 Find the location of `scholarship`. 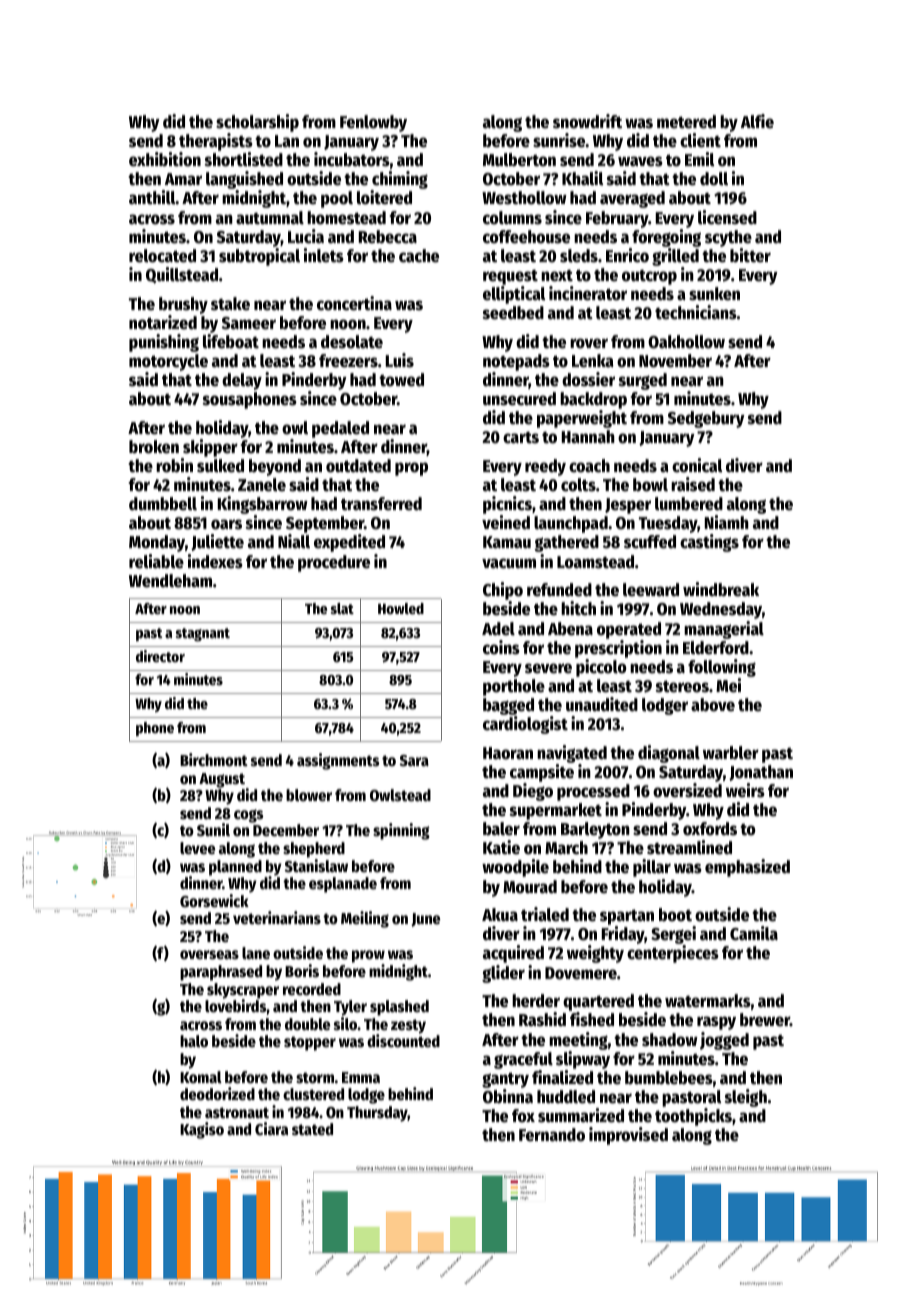

scholarship is located at coordinates (257, 123).
